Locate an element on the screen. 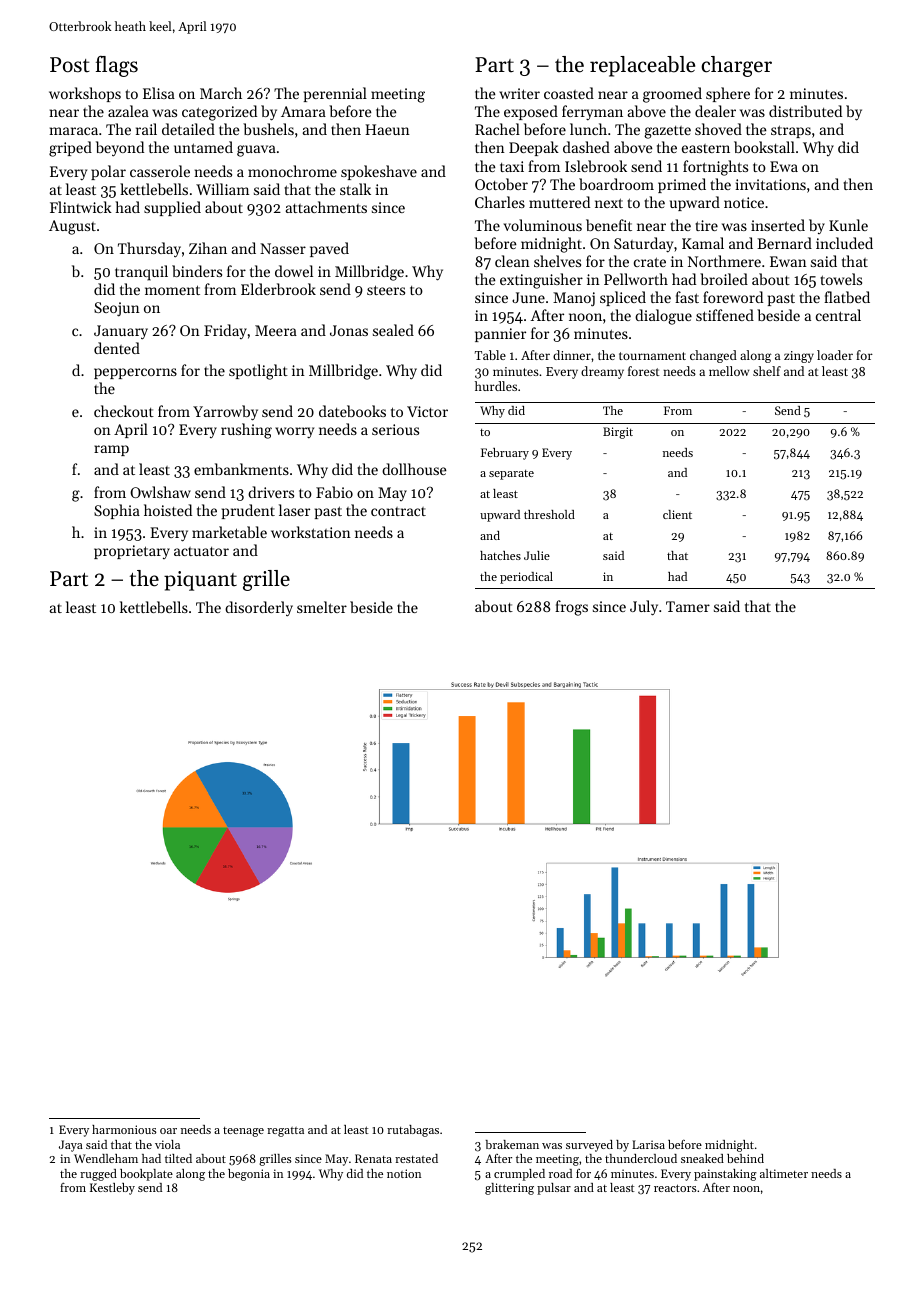  smelter is located at coordinates (322, 607).
